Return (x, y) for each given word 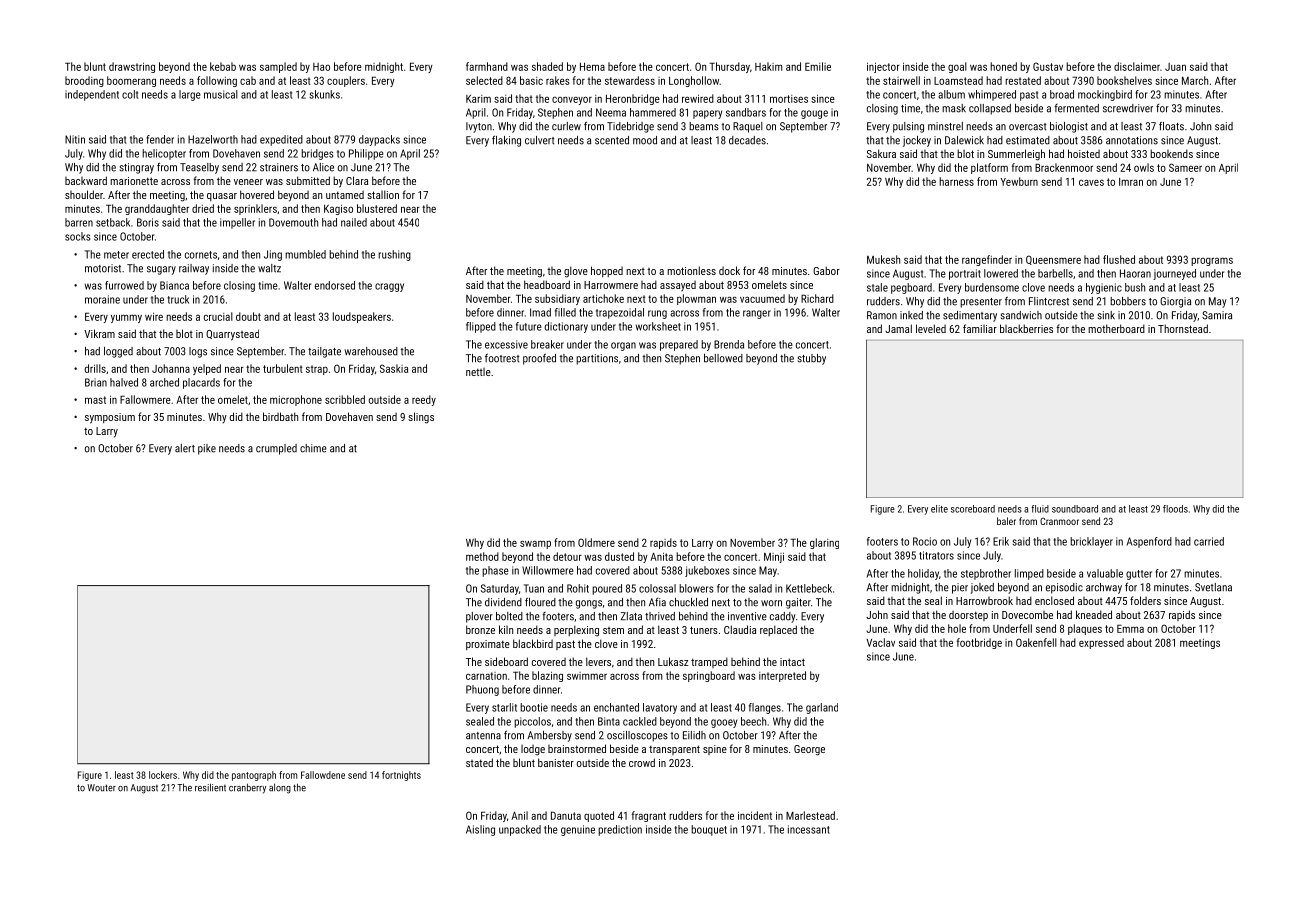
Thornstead (1183, 328)
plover (479, 617)
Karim (478, 99)
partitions (597, 359)
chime (313, 448)
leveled (931, 328)
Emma (1130, 628)
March (1195, 80)
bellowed (723, 358)
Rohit (578, 588)
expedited (281, 140)
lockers (163, 775)
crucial (218, 316)
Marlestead (810, 815)
